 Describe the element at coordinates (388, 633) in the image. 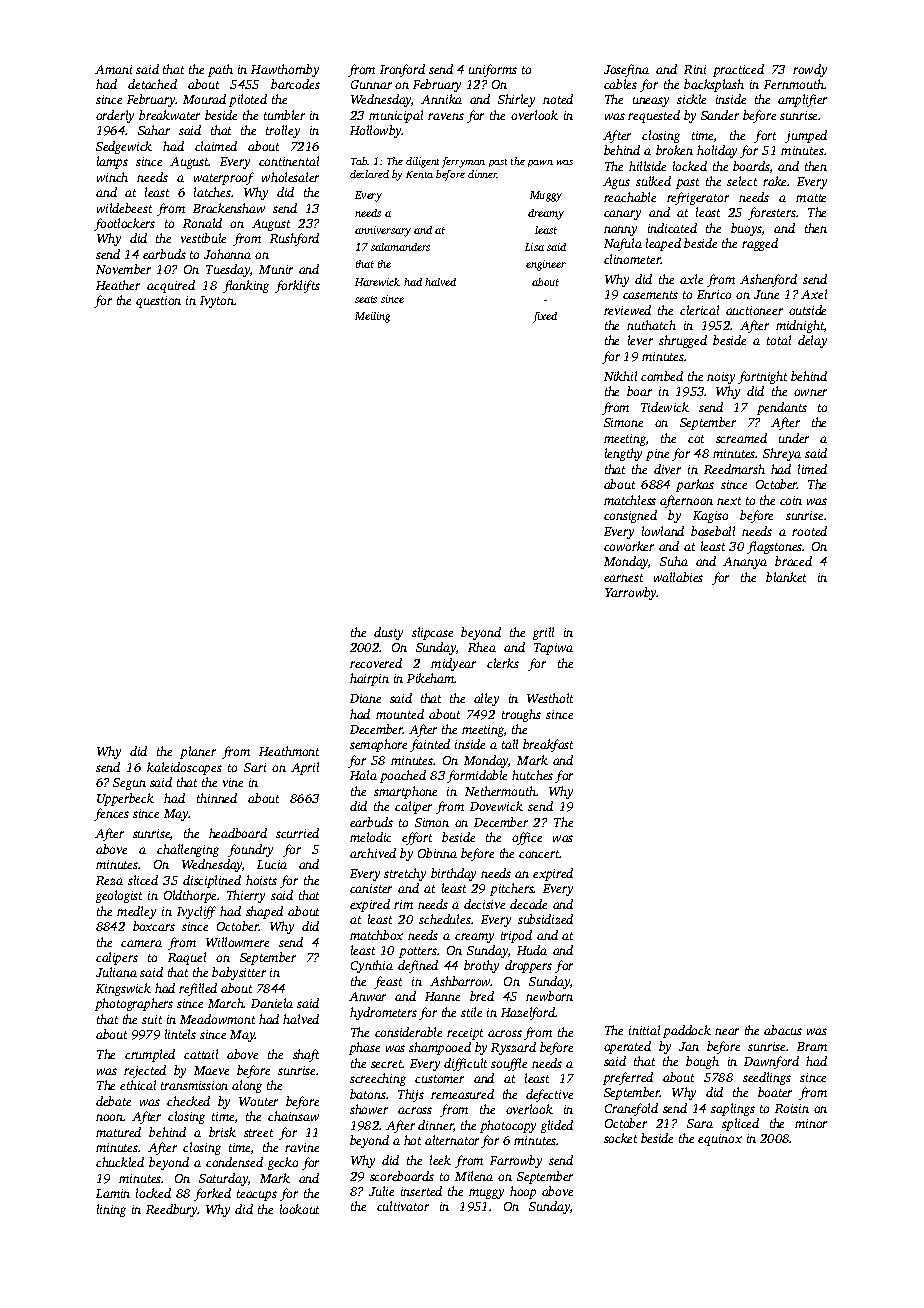

I see `dusty` at that location.
